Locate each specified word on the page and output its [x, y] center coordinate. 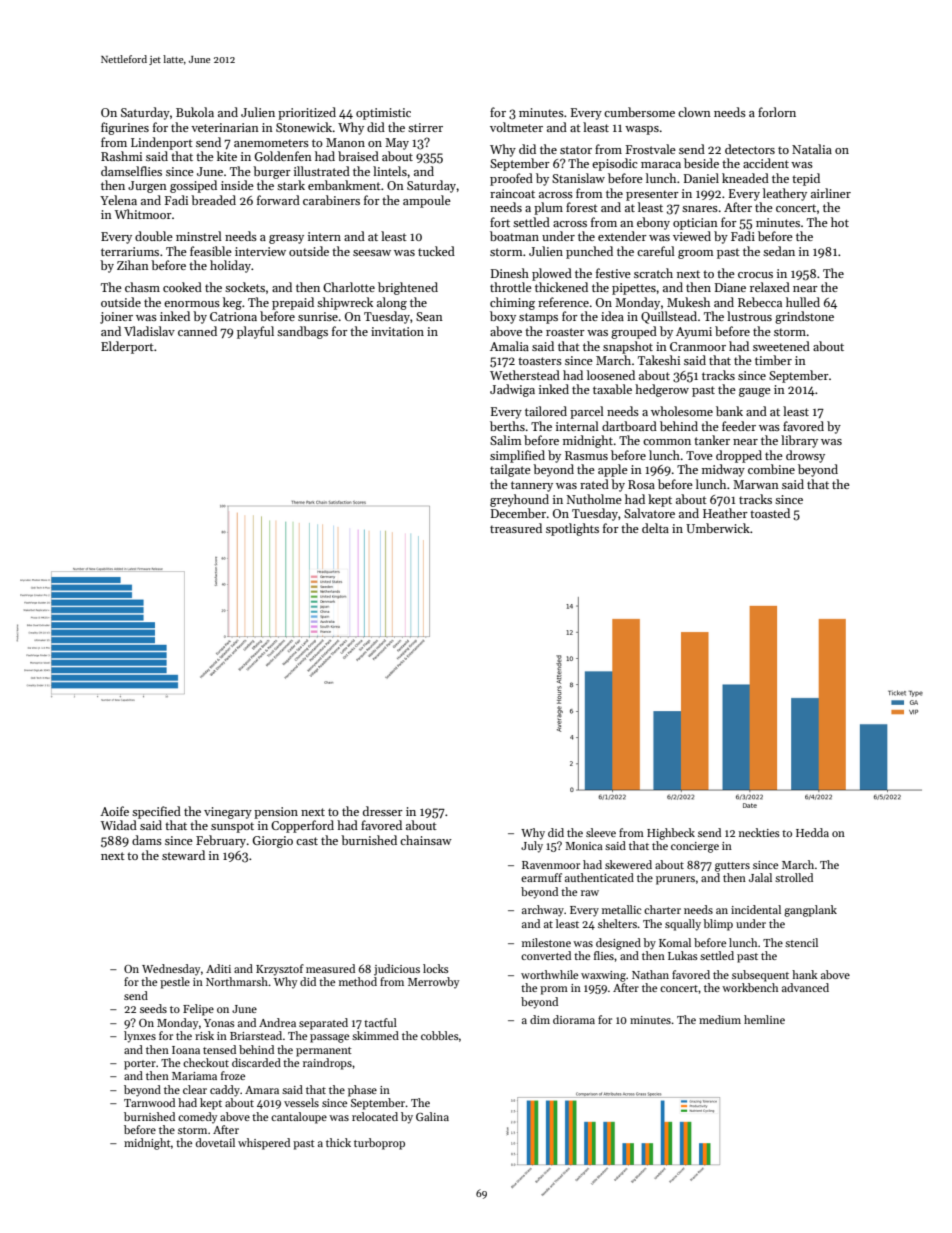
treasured [516, 528]
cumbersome [639, 112]
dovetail [215, 1142]
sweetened [781, 346]
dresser [383, 811]
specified [156, 812]
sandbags [302, 332]
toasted [770, 513]
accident [766, 163]
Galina [432, 1116]
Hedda [812, 832]
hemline [764, 1019]
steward [183, 855]
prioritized [307, 113]
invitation [397, 331]
